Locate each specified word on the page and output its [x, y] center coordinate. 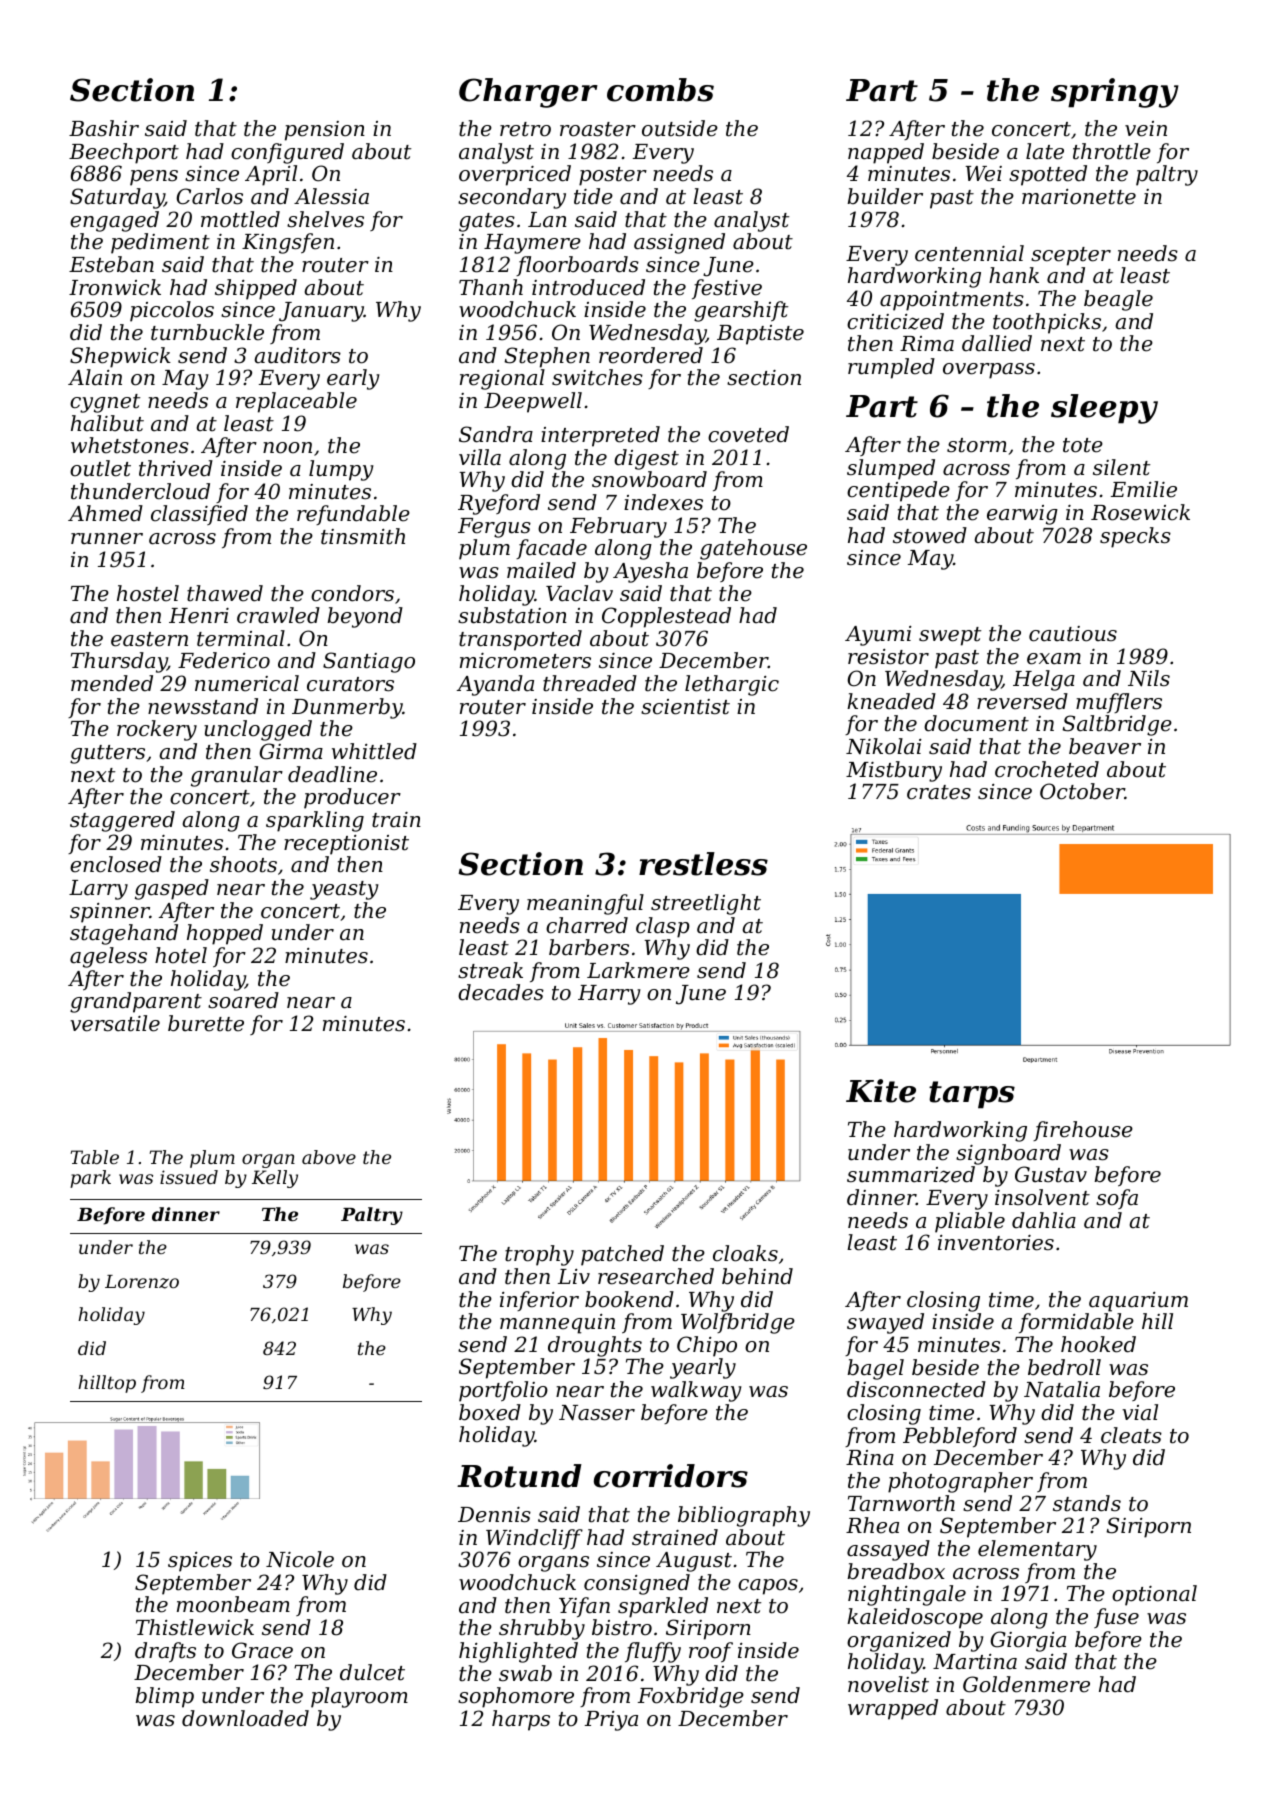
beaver [1105, 746]
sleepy [1104, 409]
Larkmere [638, 970]
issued [189, 1177]
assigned [679, 243]
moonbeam [233, 1604]
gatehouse [753, 549]
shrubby [542, 1629]
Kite [881, 1091]
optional [1154, 1595]
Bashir [104, 128]
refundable [353, 515]
